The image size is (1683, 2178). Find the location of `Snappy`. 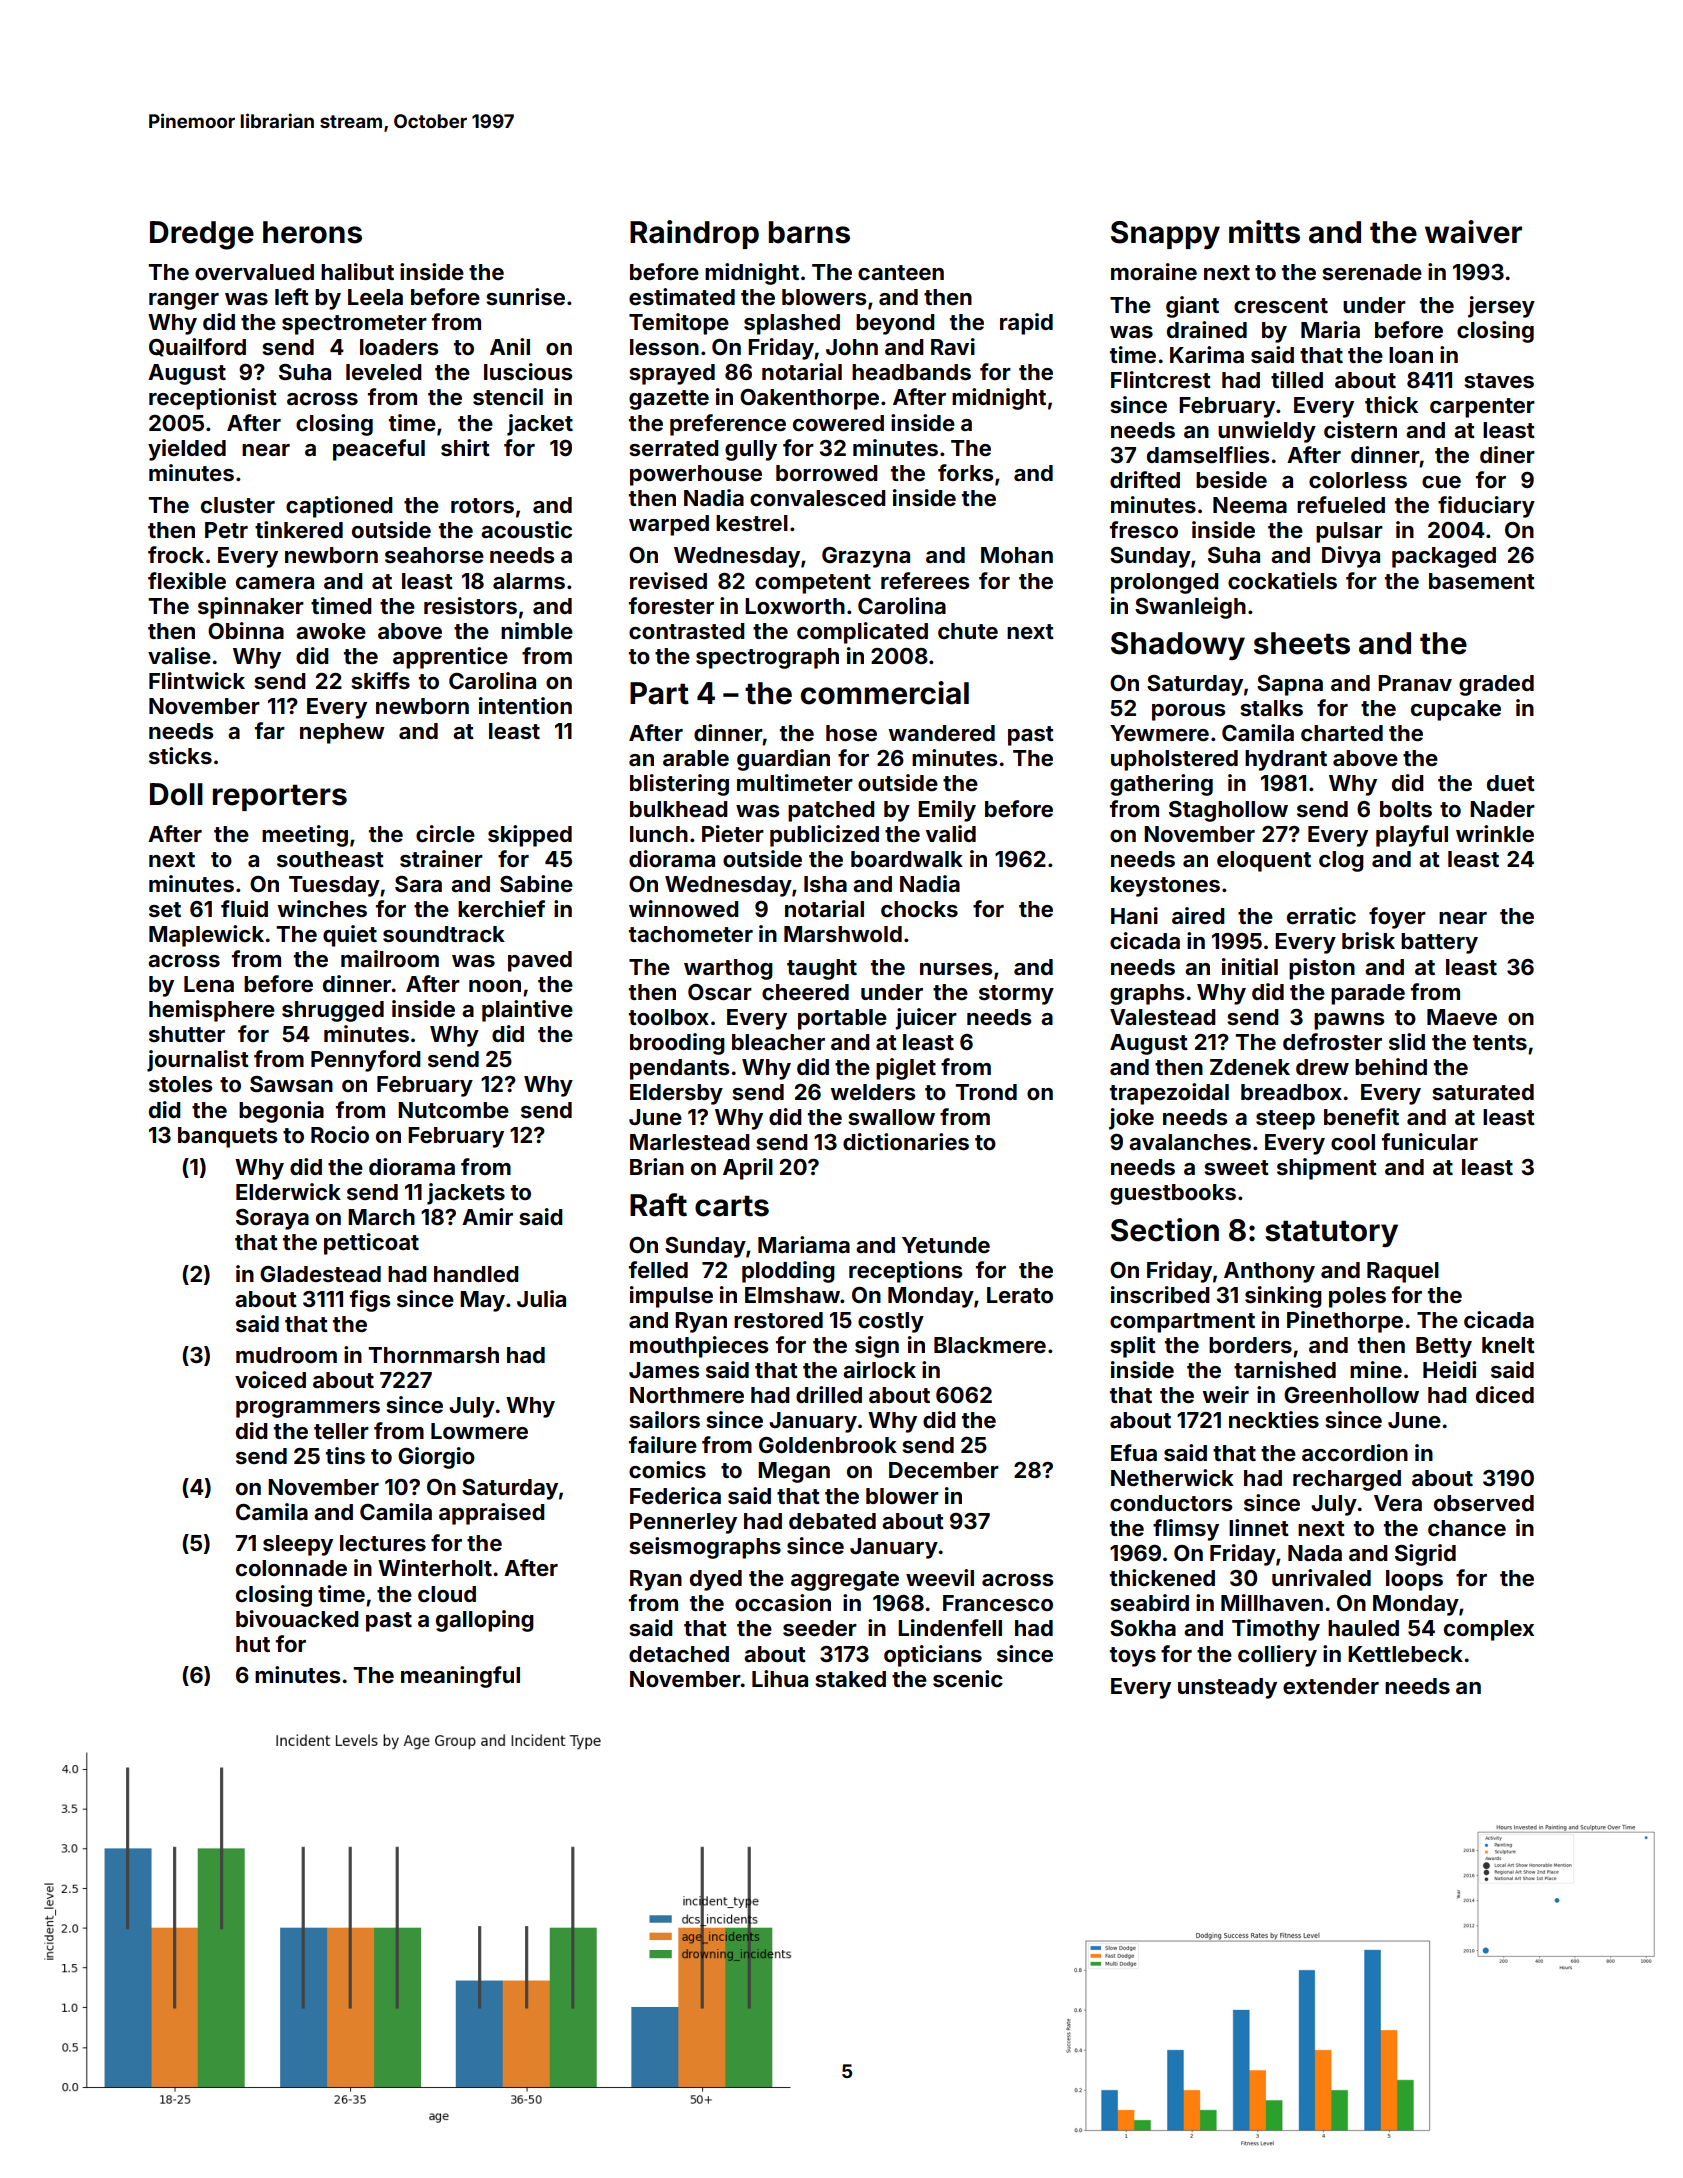

Snappy is located at coordinates (1165, 235).
